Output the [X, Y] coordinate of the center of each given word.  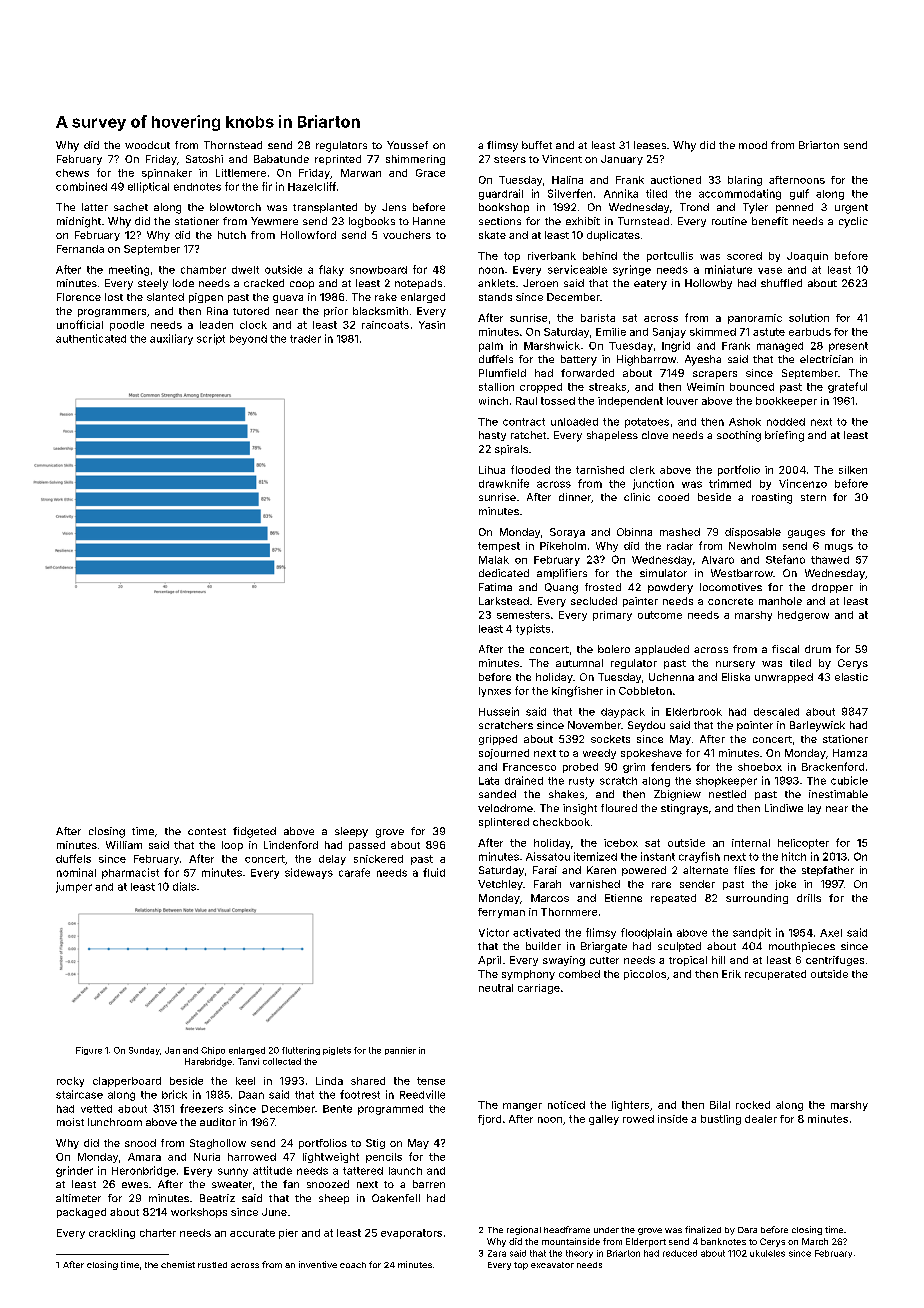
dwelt [245, 270]
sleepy [351, 832]
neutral [496, 988]
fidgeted [254, 832]
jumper [74, 887]
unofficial [80, 324]
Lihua [492, 470]
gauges [806, 534]
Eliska [736, 677]
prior [336, 312]
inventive [318, 1264]
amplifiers [562, 574]
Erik [731, 974]
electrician [826, 359]
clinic [637, 497]
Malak [494, 560]
